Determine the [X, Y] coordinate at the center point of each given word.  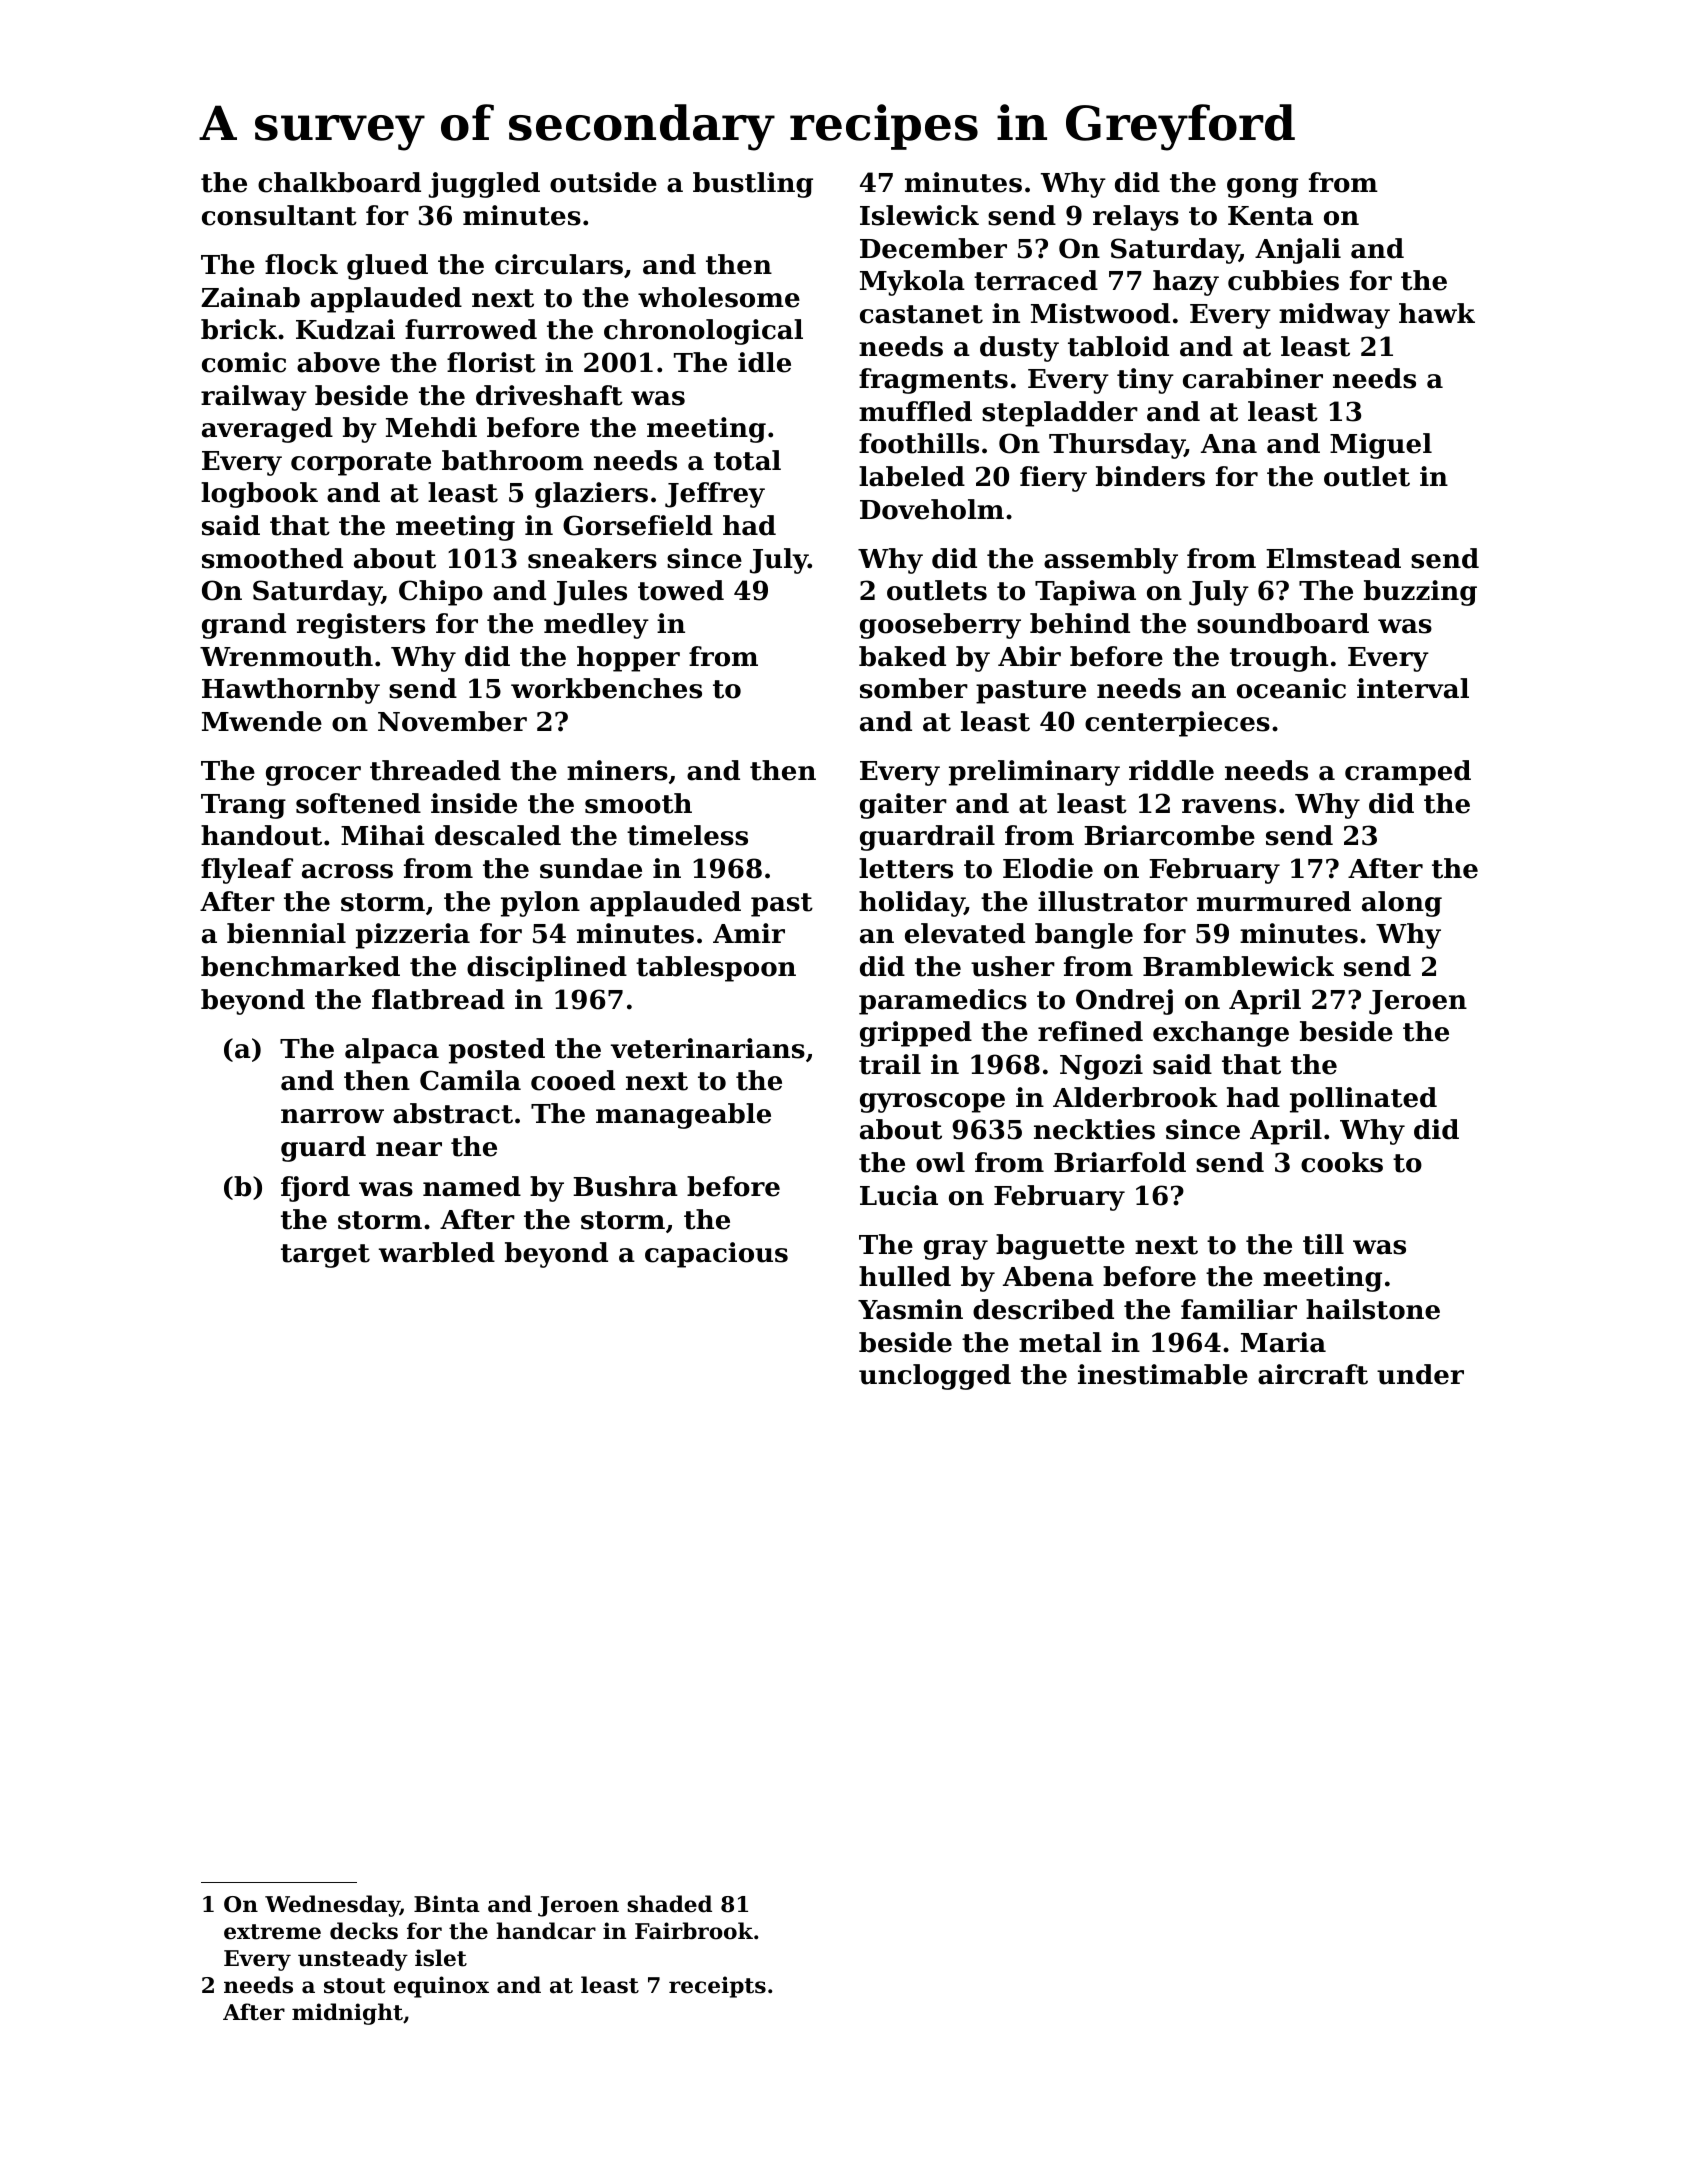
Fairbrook [694, 1931]
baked [902, 656]
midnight [347, 2014]
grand [244, 626]
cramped [1408, 773]
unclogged [935, 1377]
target [325, 1256]
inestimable [1163, 1374]
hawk [1437, 313]
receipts [717, 1987]
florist [491, 362]
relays [1136, 218]
